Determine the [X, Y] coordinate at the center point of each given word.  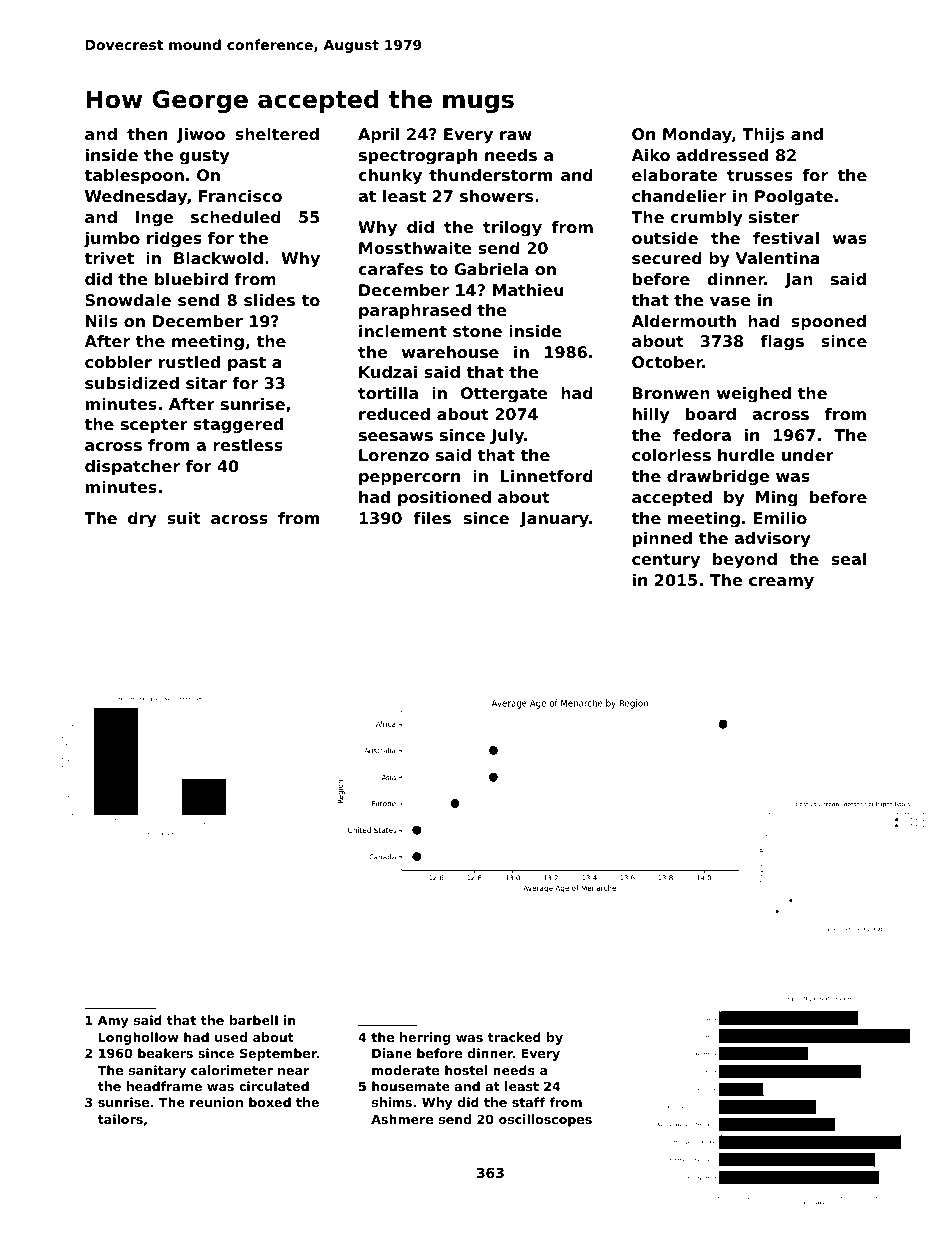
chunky [390, 177]
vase [730, 301]
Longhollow [139, 1038]
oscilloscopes [545, 1120]
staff [528, 1102]
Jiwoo [200, 135]
